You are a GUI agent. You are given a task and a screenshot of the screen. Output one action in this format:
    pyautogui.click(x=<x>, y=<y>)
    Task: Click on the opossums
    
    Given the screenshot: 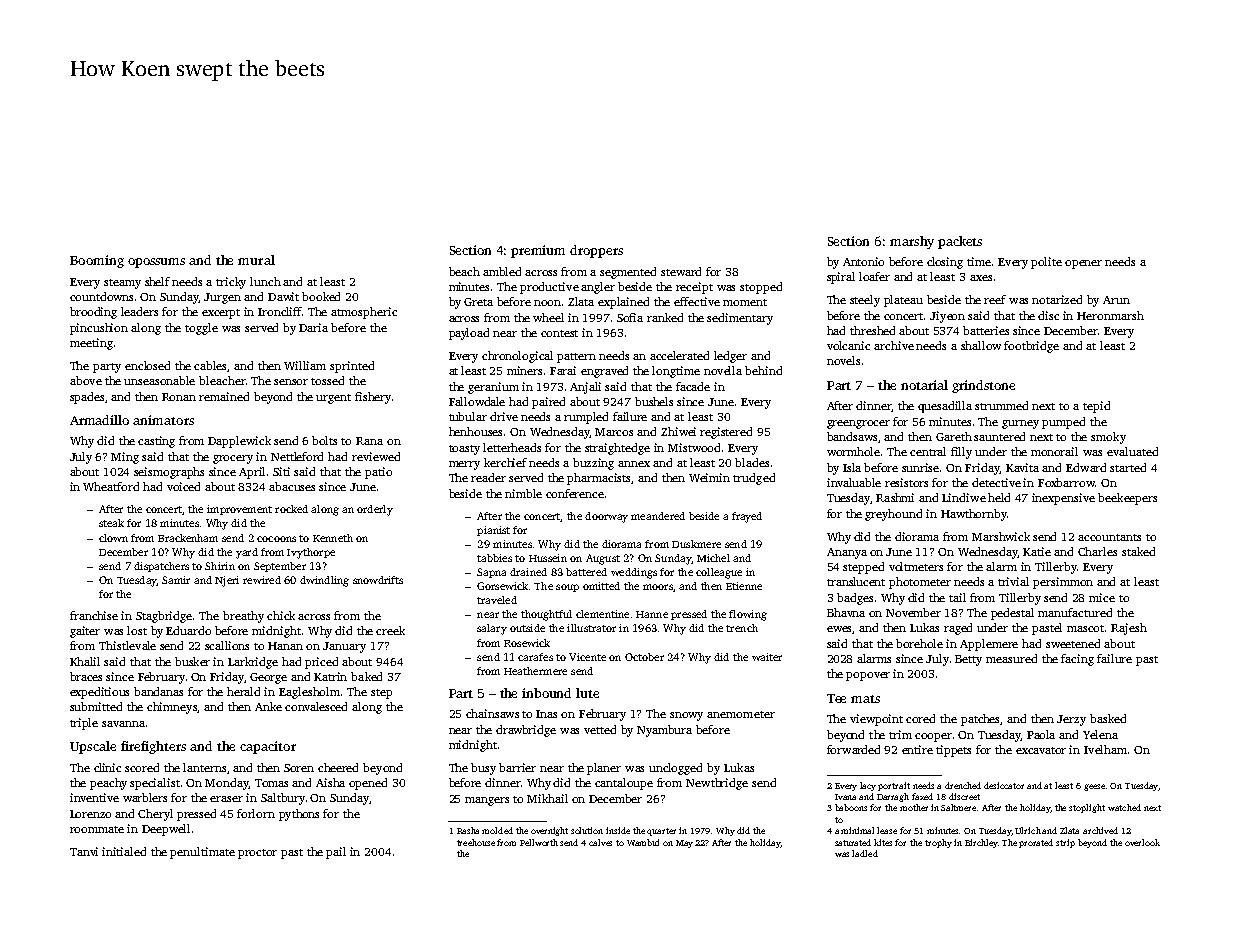 What is the action you would take?
    pyautogui.click(x=156, y=263)
